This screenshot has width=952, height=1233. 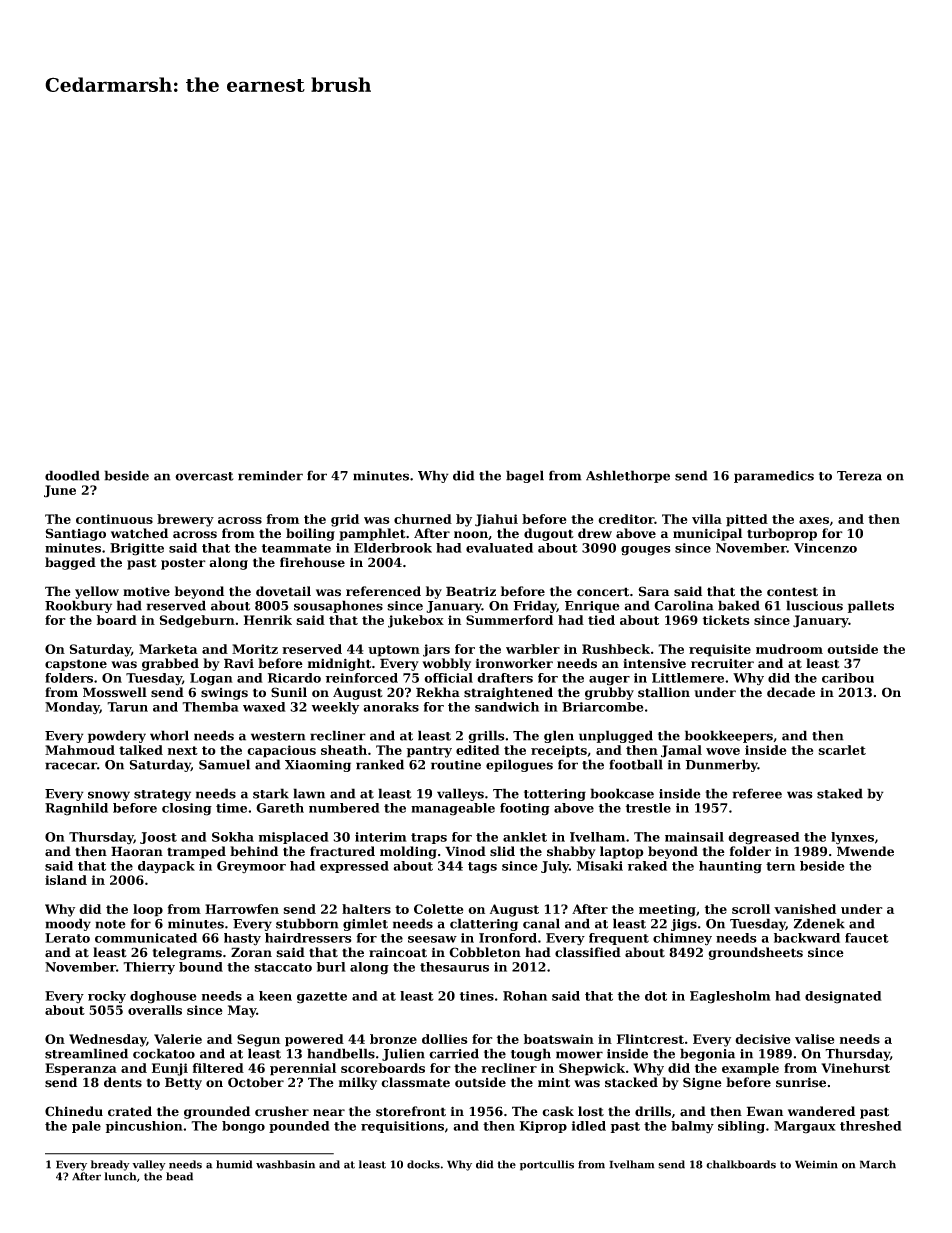 What do you see at coordinates (72, 475) in the screenshot?
I see `doodled` at bounding box center [72, 475].
